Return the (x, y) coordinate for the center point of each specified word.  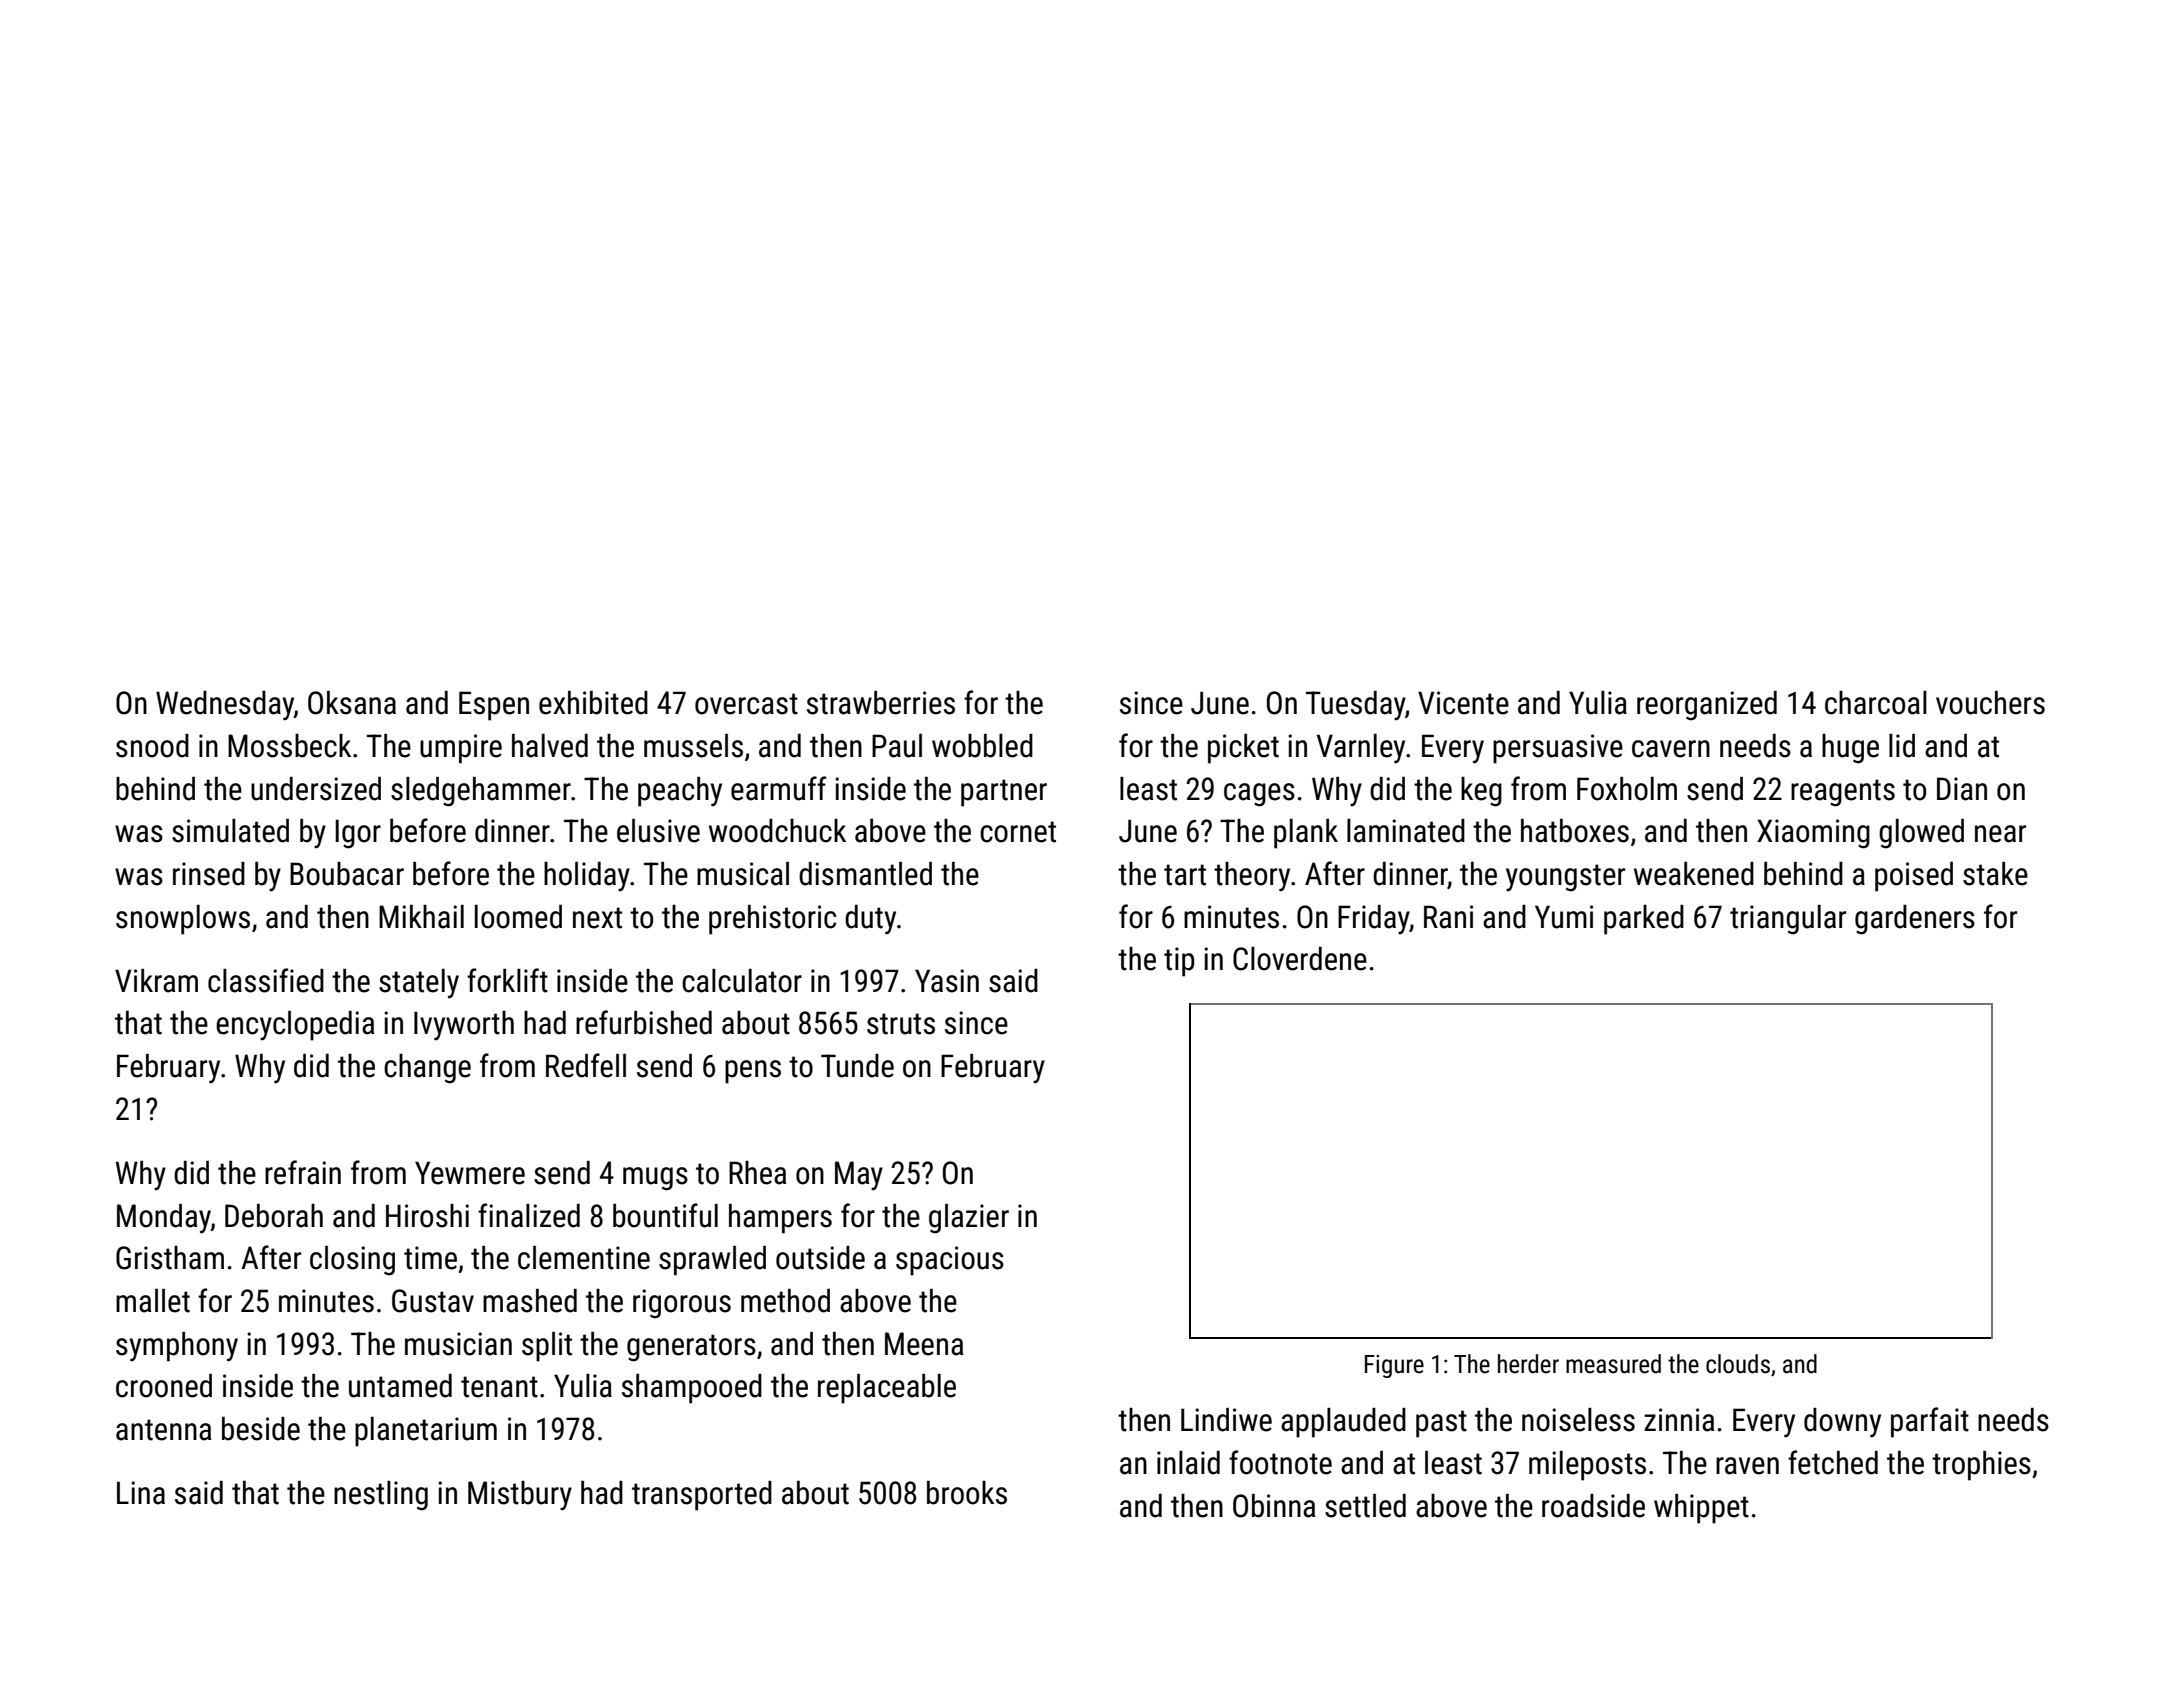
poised (1914, 877)
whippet (1701, 1509)
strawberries (881, 703)
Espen (494, 706)
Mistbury (520, 1495)
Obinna (1274, 1506)
